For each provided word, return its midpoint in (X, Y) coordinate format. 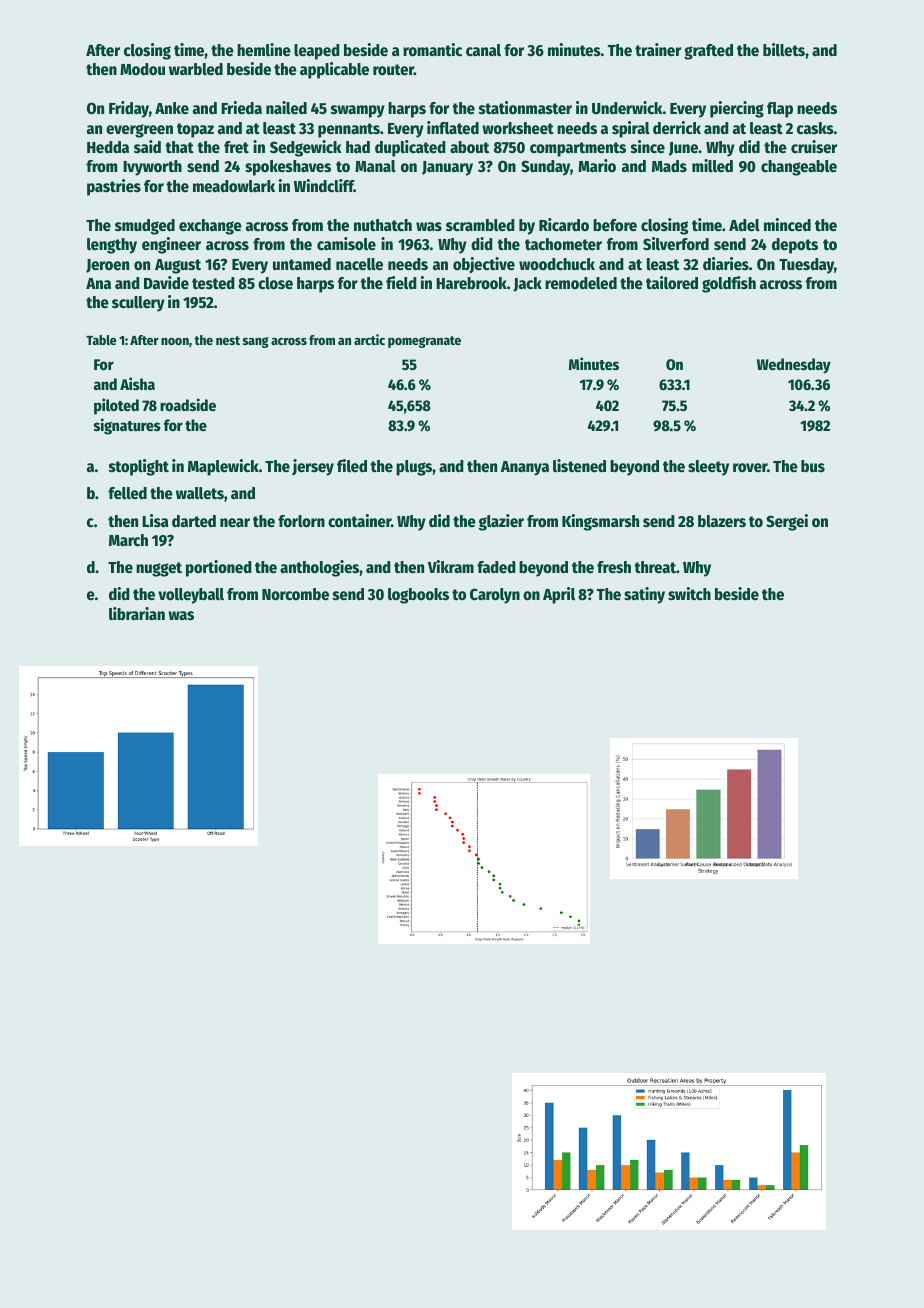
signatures (127, 426)
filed (352, 466)
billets (784, 50)
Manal (375, 166)
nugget (159, 569)
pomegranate (424, 342)
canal (483, 50)
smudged (145, 227)
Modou (142, 69)
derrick (677, 128)
